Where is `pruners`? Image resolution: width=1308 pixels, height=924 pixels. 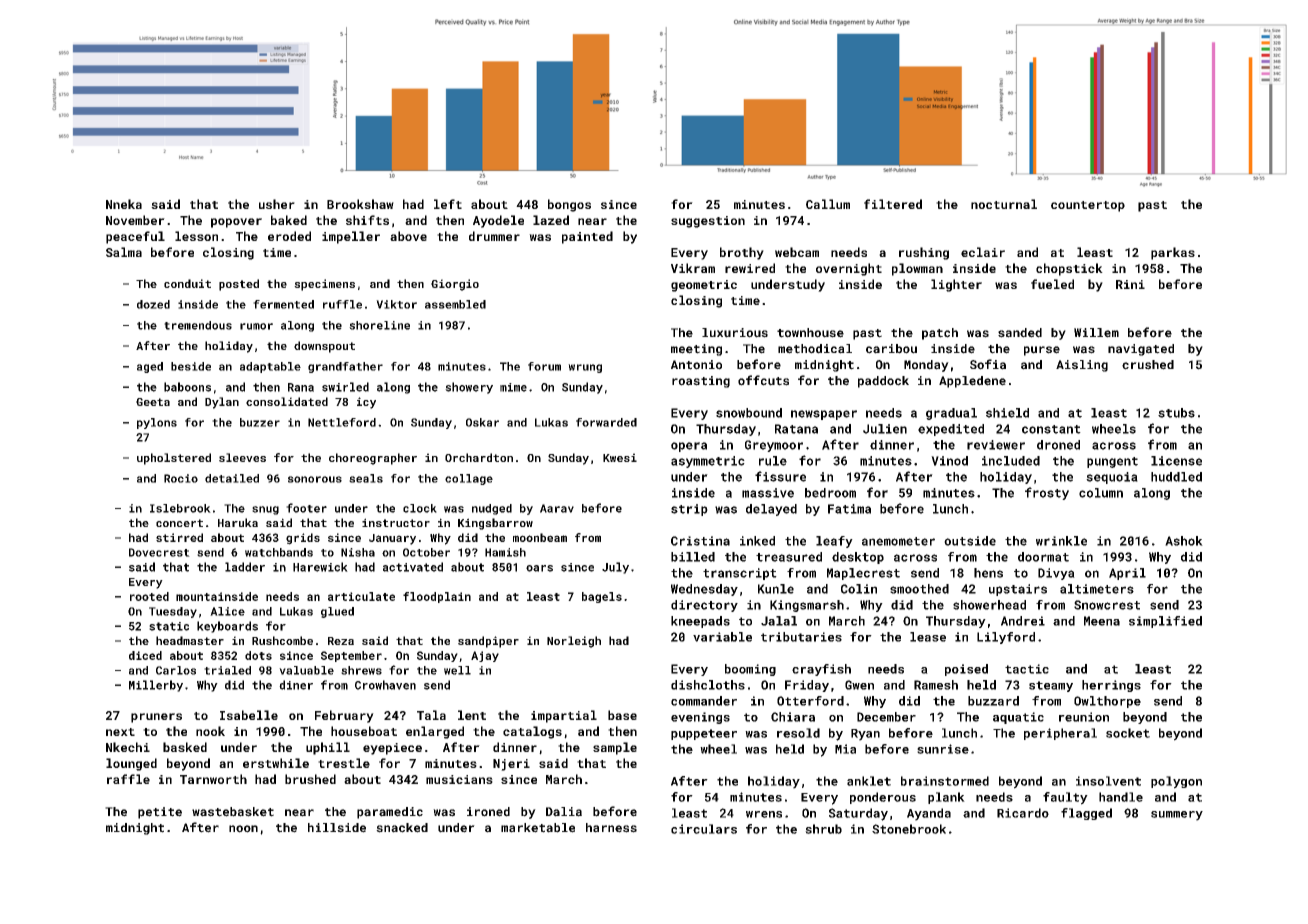 pruners is located at coordinates (156, 718).
